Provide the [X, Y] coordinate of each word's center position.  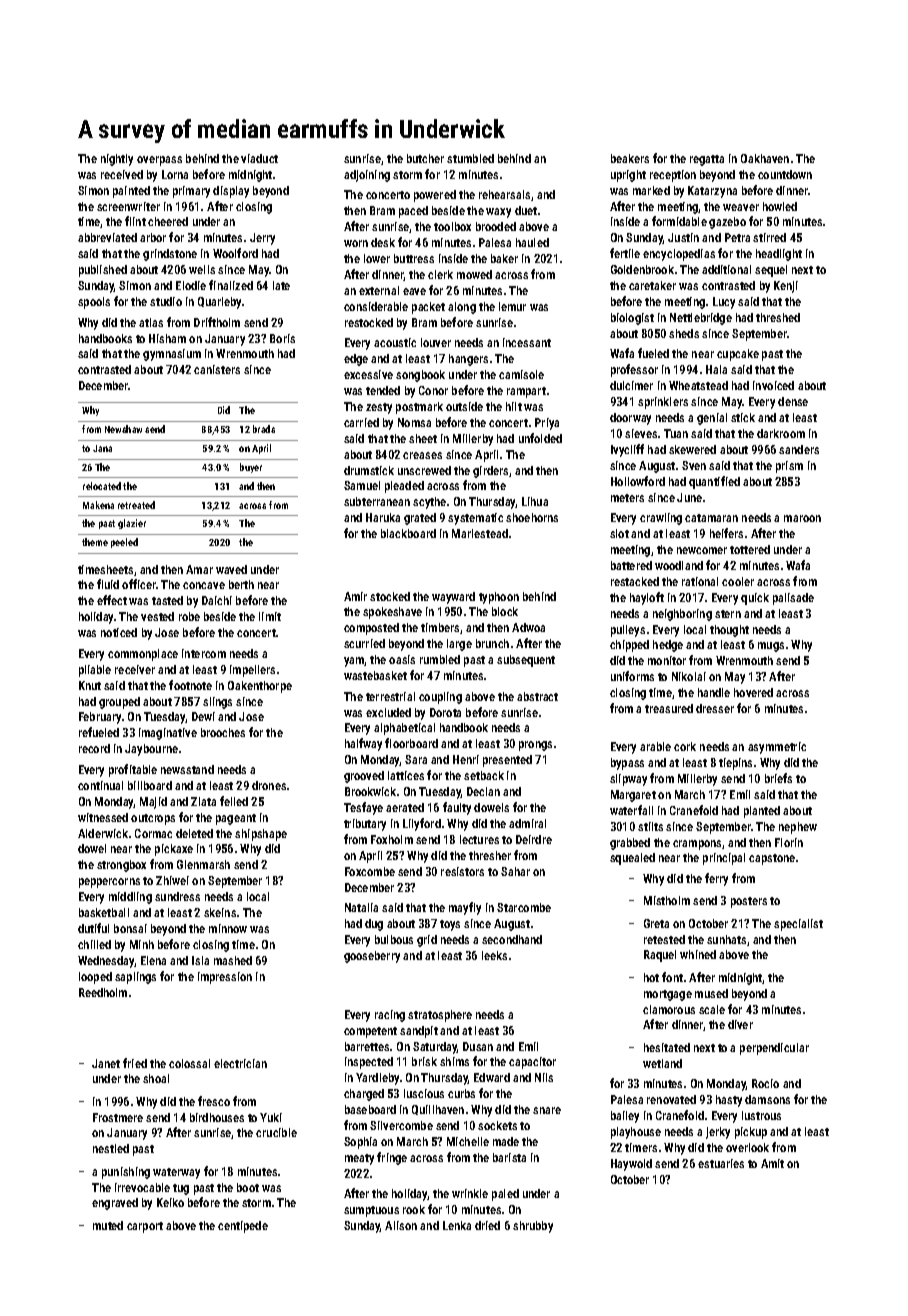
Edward [492, 1077]
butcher [425, 158]
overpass [159, 161]
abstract [537, 696]
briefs [778, 778]
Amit [772, 1163]
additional [726, 269]
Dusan [478, 1046]
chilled [94, 944]
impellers [252, 671]
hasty [729, 1101]
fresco [214, 1101]
